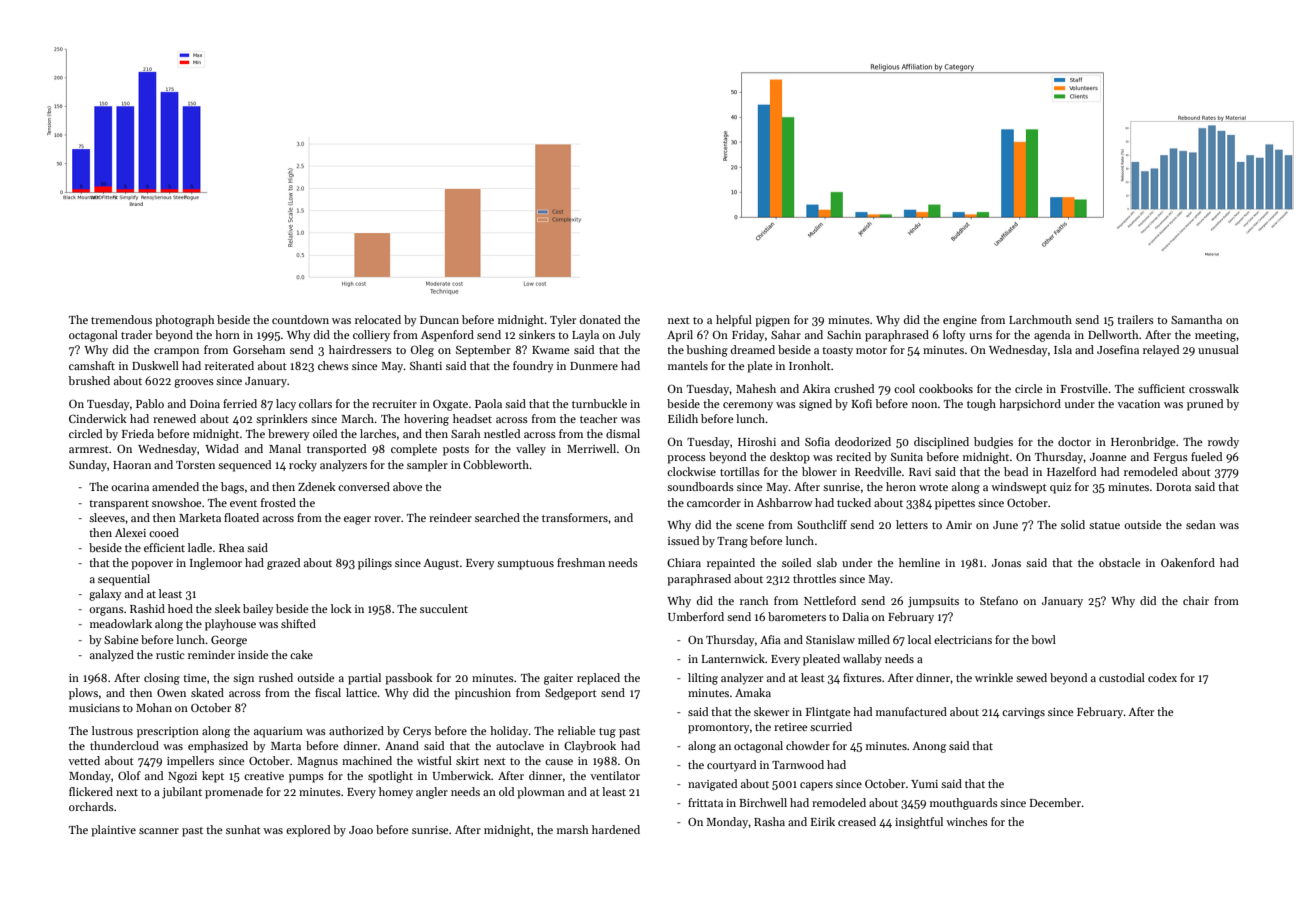 The height and width of the document is (924, 1308). Describe the element at coordinates (1071, 471) in the document. I see `Hazelford` at that location.
